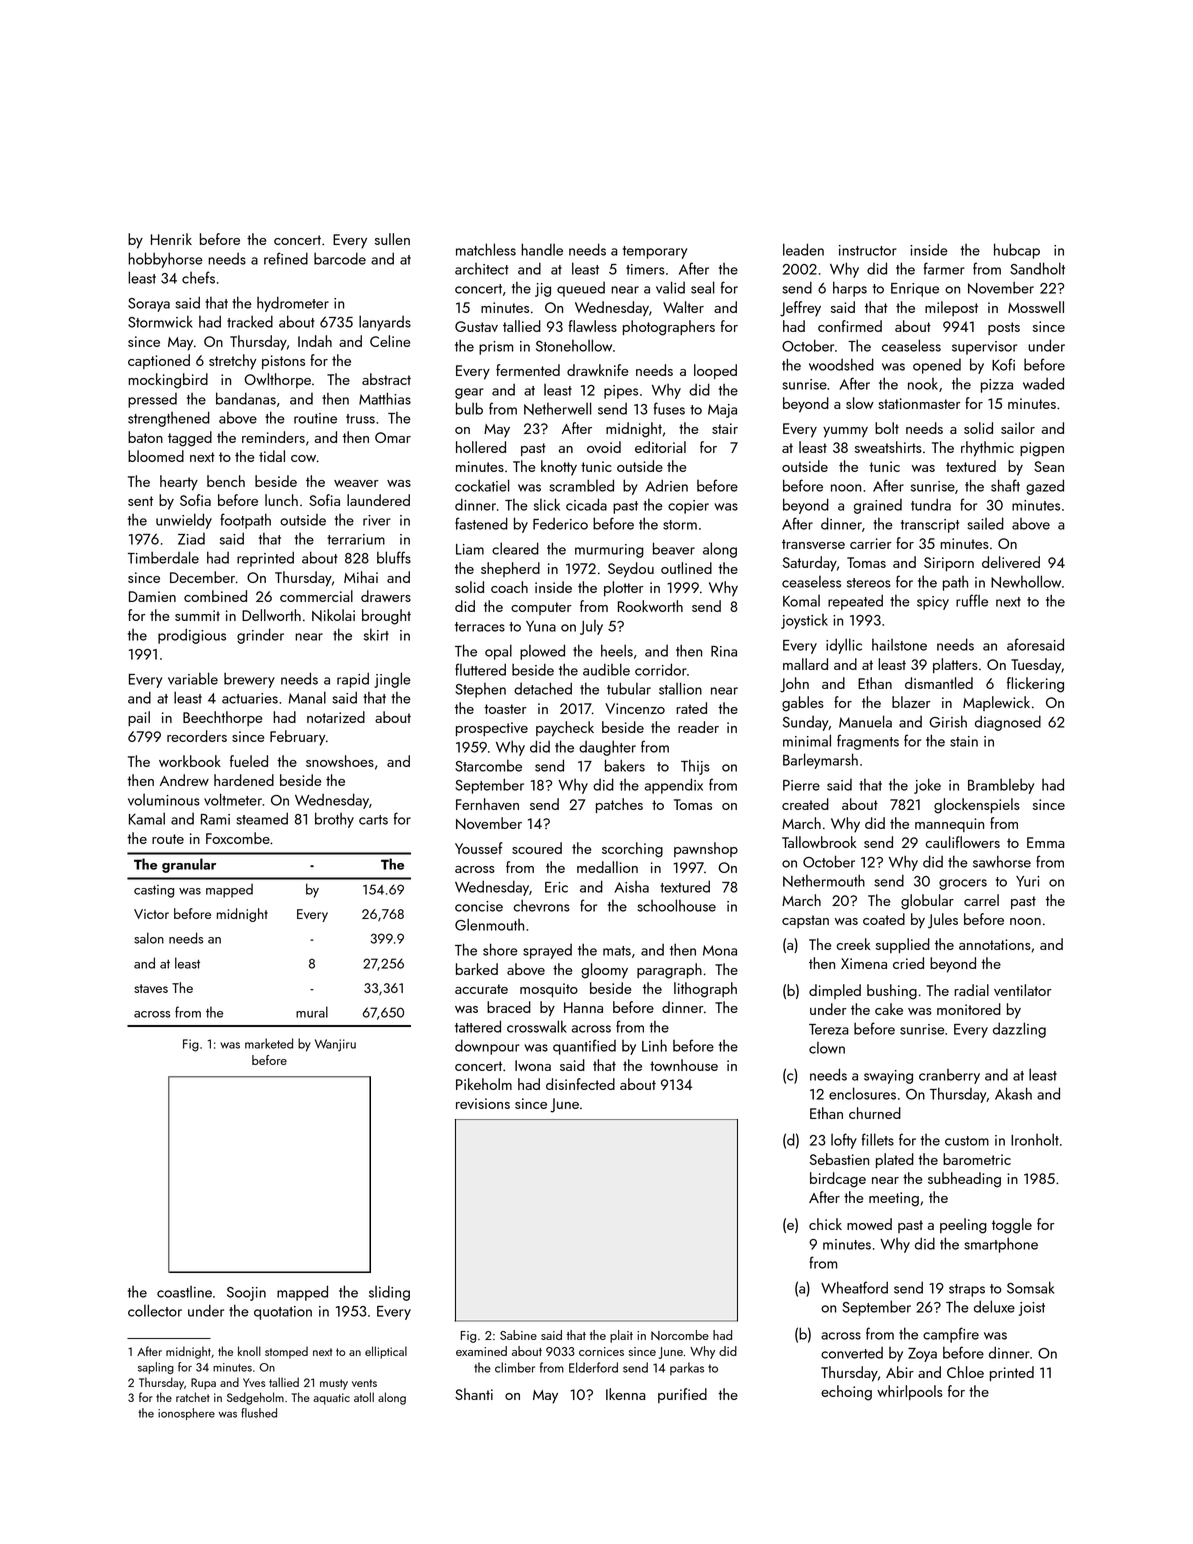 Image resolution: width=1193 pixels, height=1544 pixels. What do you see at coordinates (542, 652) in the page?
I see `plowed` at bounding box center [542, 652].
